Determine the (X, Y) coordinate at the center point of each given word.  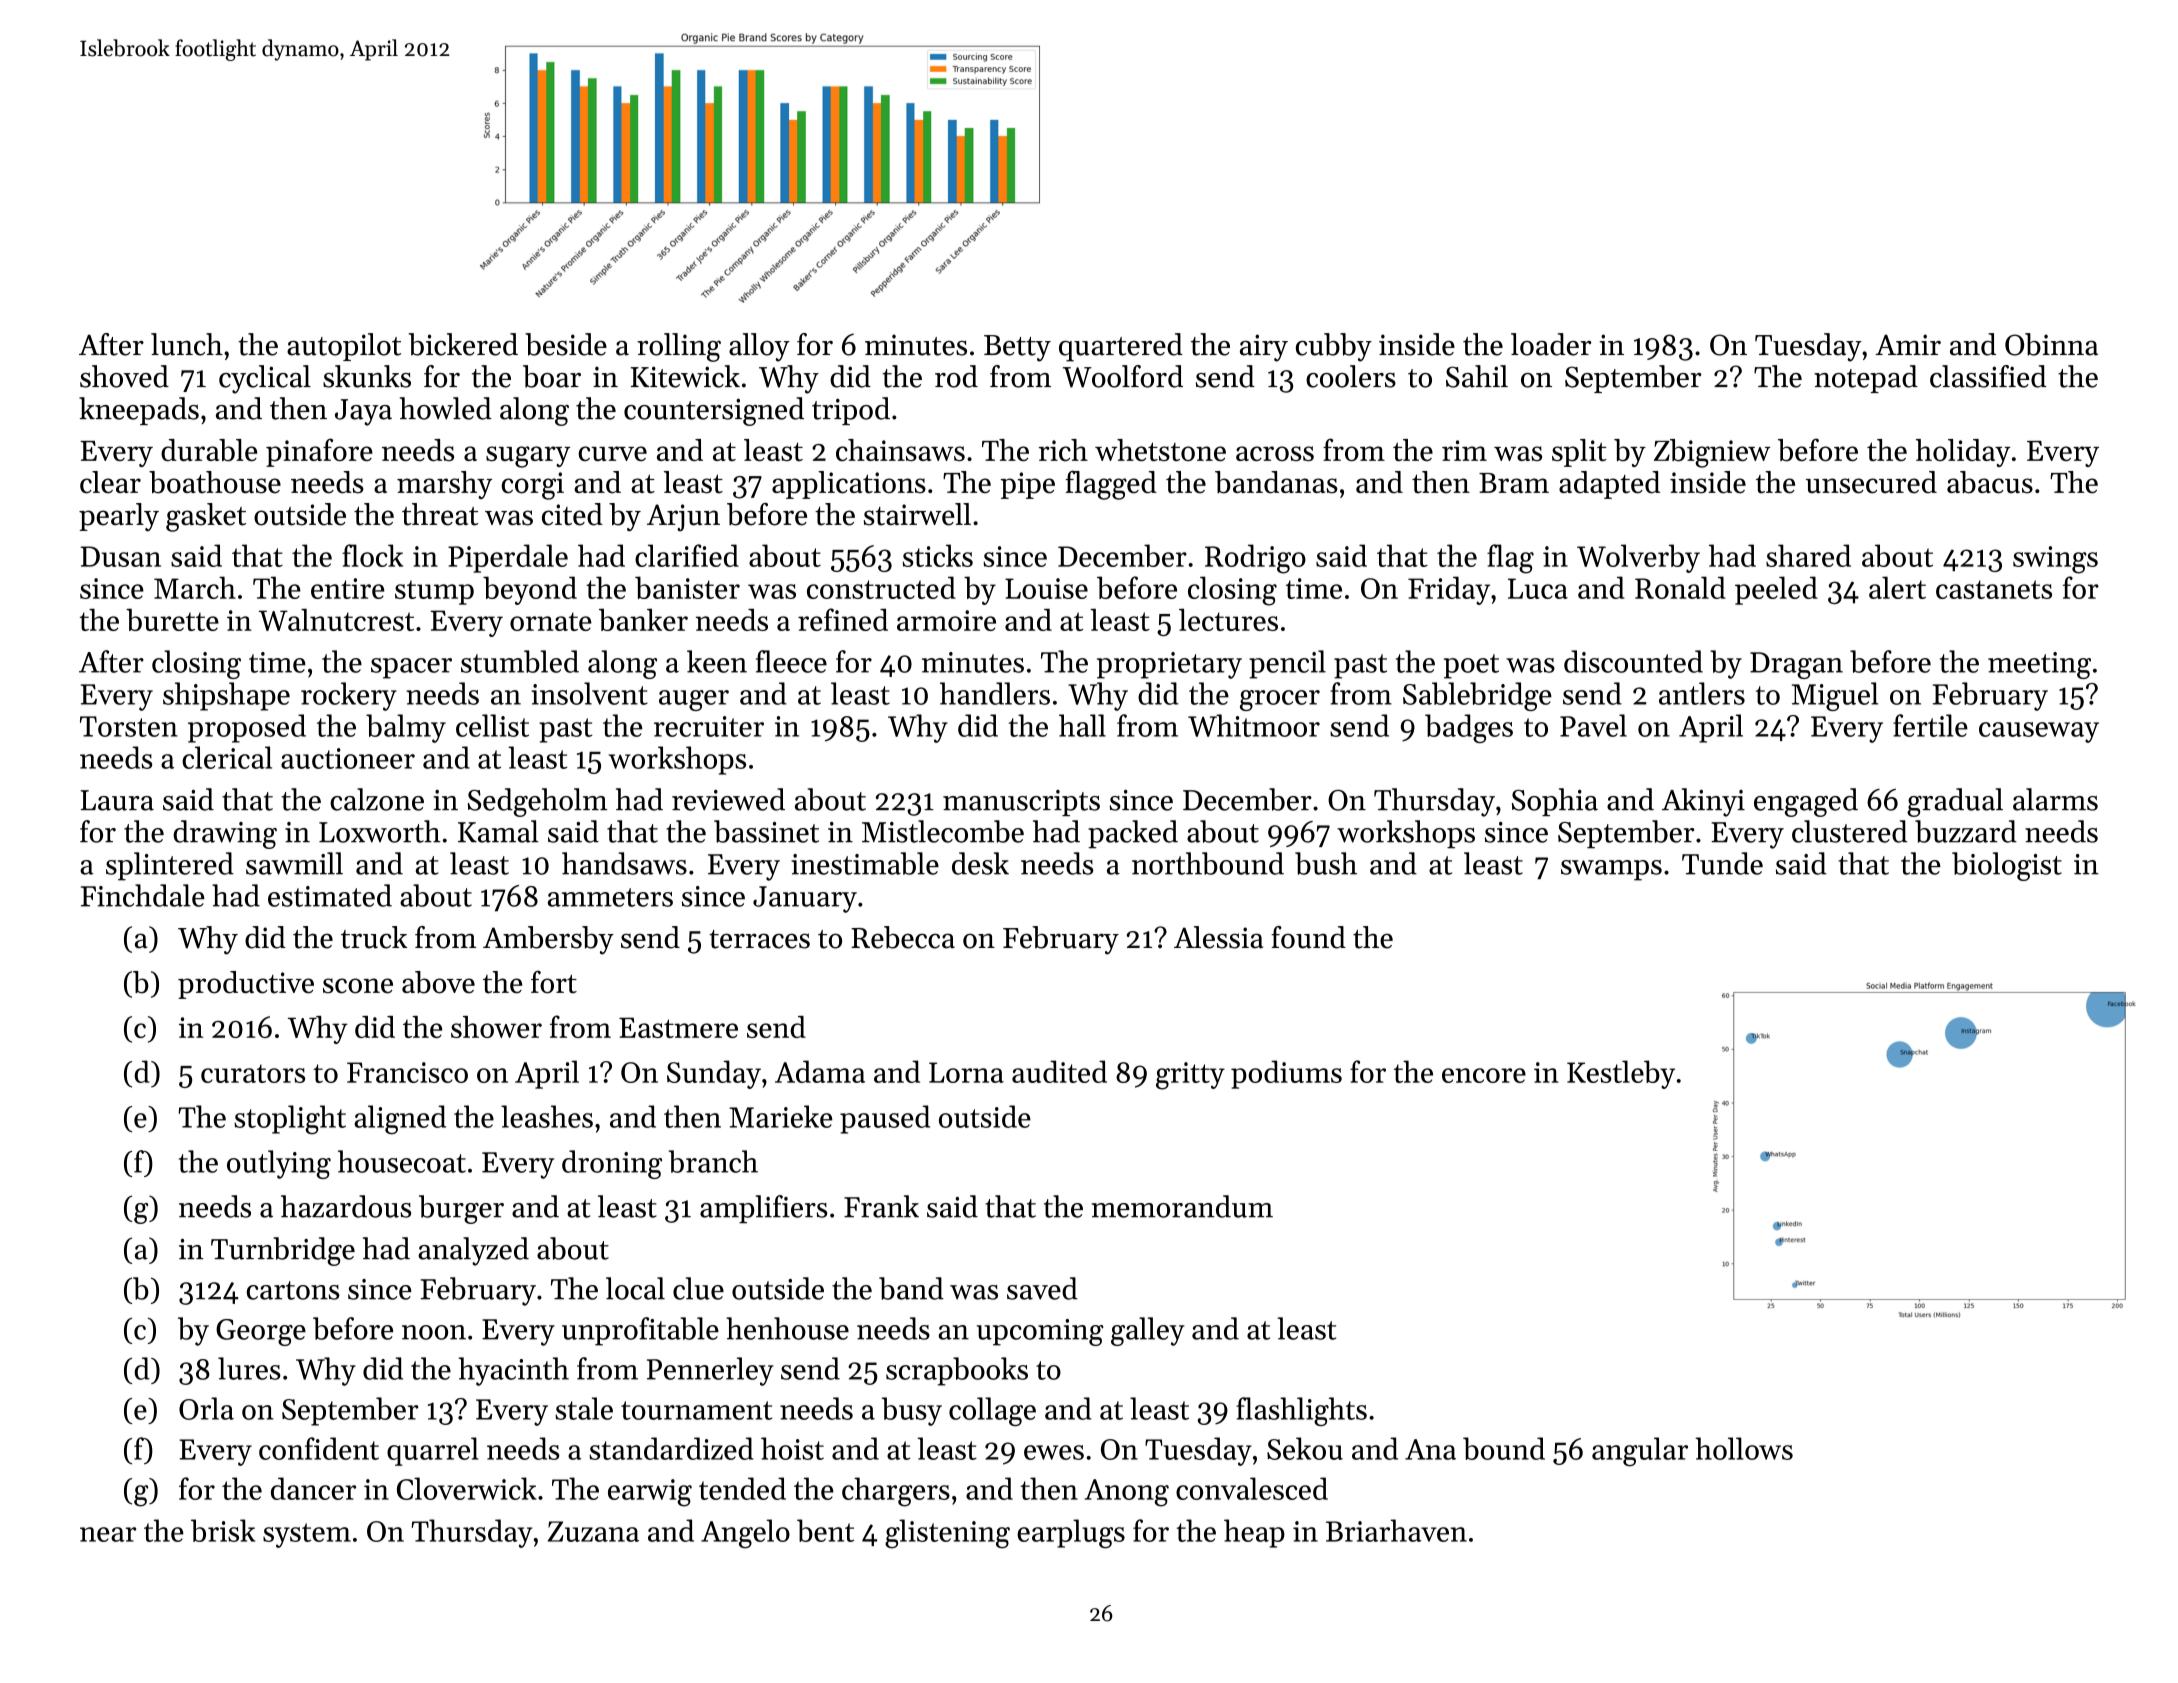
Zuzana (593, 1531)
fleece (791, 661)
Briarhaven (1396, 1530)
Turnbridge (283, 1251)
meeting (2039, 665)
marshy (445, 485)
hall (1082, 725)
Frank (881, 1206)
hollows (1744, 1448)
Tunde (1722, 863)
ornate (551, 621)
